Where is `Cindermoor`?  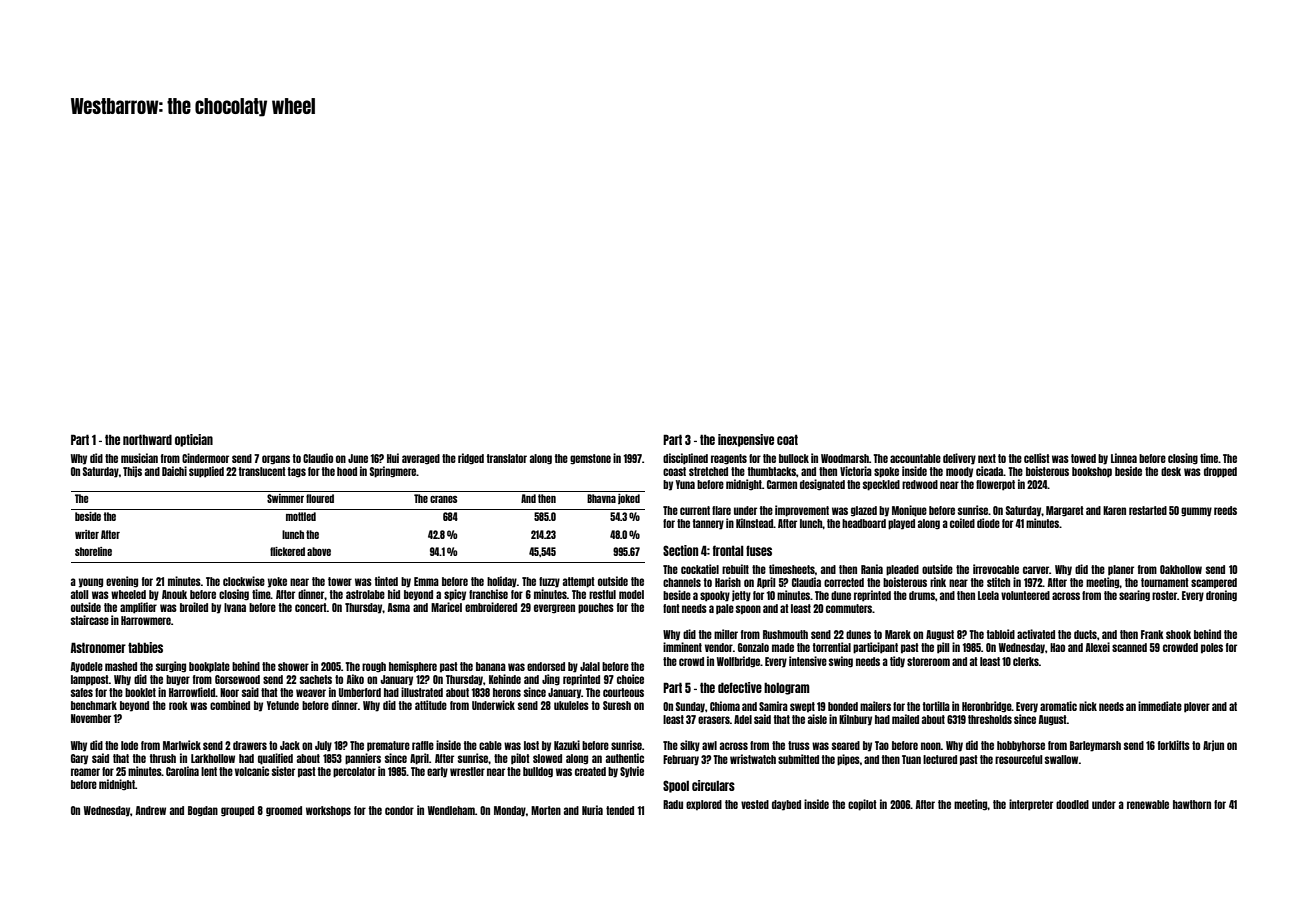
Cindermoor is located at coordinates (205, 458).
